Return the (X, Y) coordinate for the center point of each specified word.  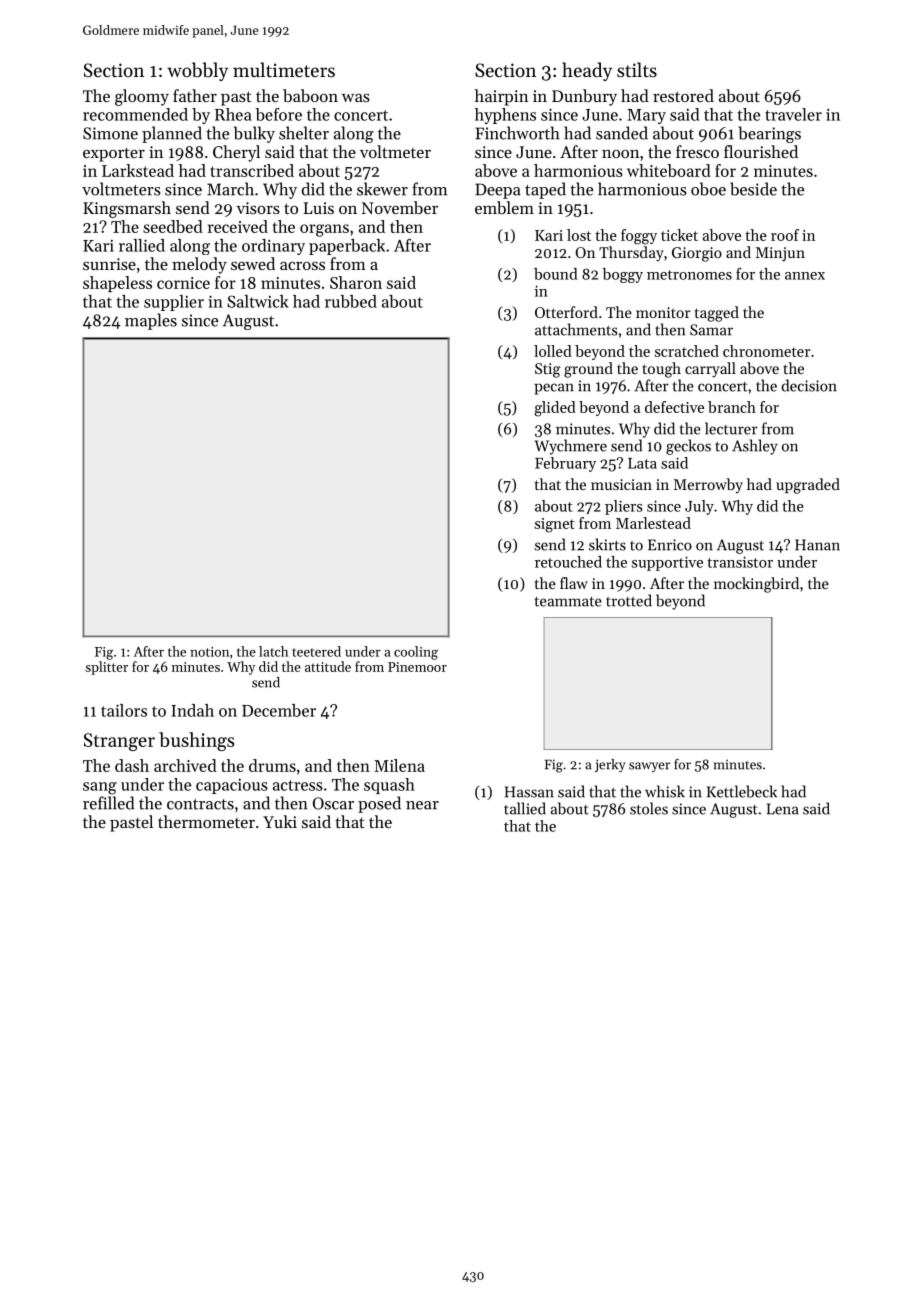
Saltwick (258, 301)
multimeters (284, 69)
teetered (316, 651)
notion (209, 652)
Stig (548, 370)
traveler (793, 114)
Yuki (280, 821)
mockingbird (756, 585)
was (356, 98)
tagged (717, 314)
